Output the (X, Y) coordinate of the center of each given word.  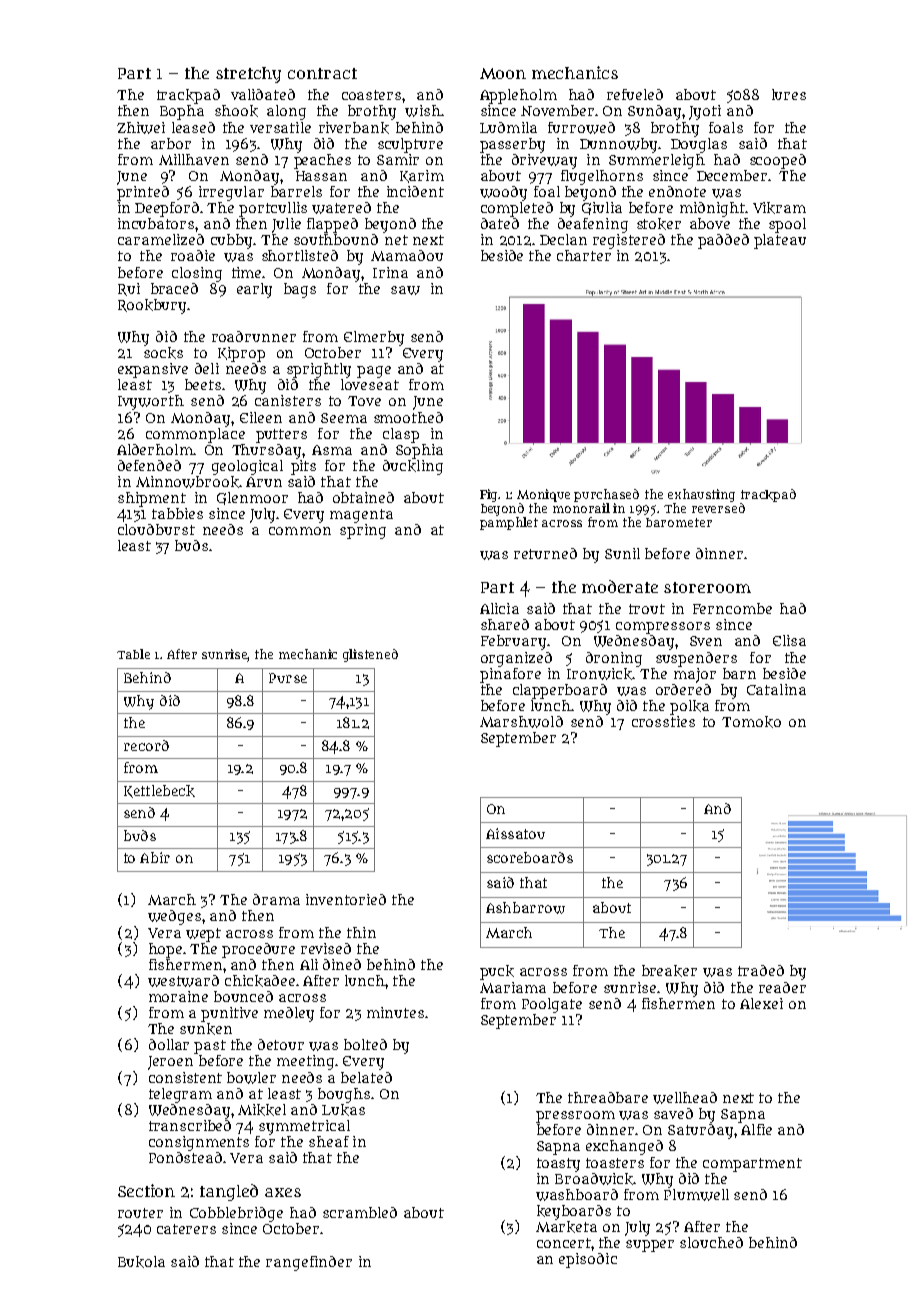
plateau (780, 241)
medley (289, 1014)
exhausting (701, 495)
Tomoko (751, 722)
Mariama (513, 987)
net (396, 240)
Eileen (261, 417)
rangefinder (309, 1263)
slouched (711, 1242)
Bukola (141, 1262)
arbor (171, 143)
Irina (390, 272)
